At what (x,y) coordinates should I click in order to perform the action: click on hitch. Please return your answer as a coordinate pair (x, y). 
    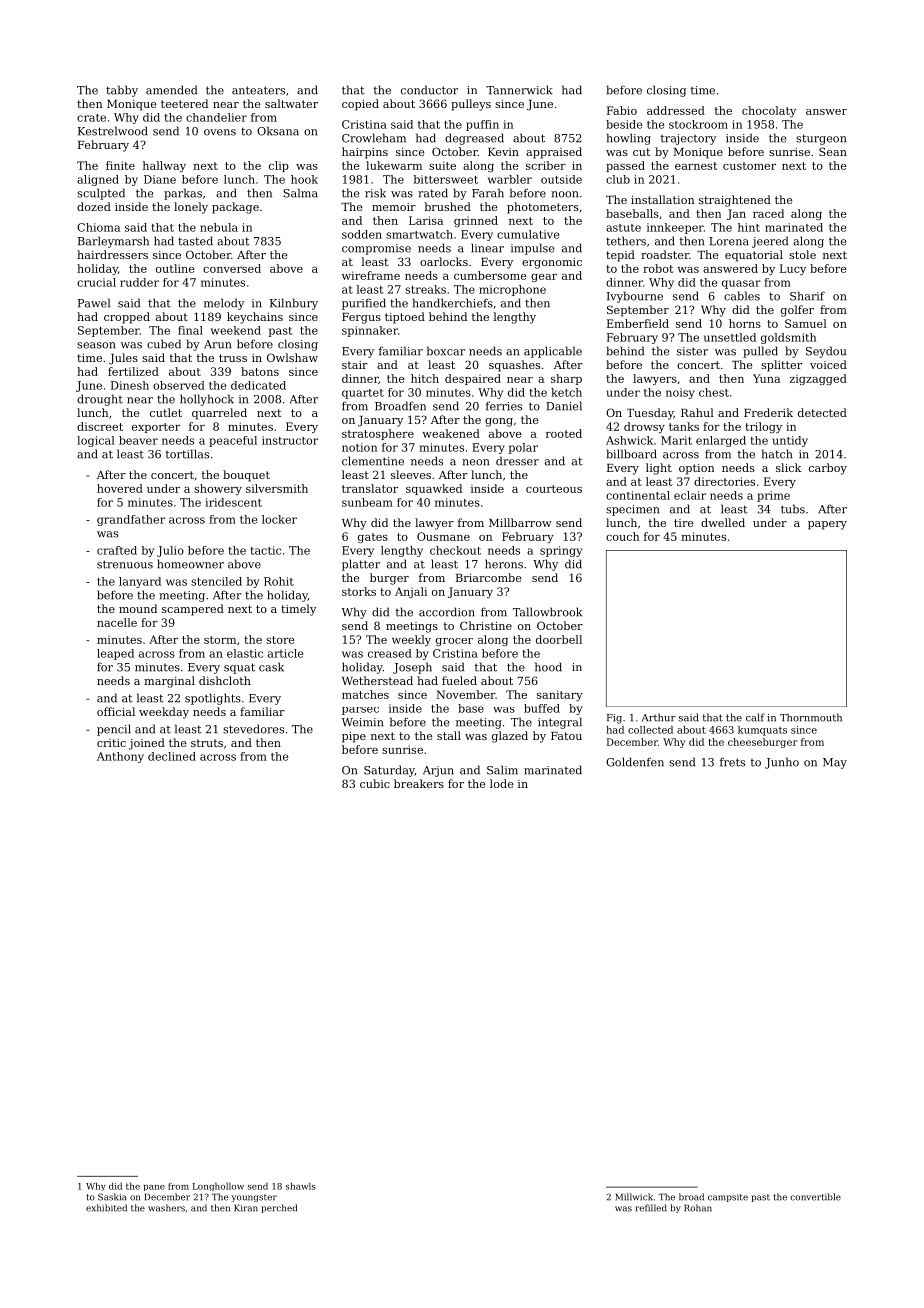
    Looking at the image, I should click on (425, 378).
